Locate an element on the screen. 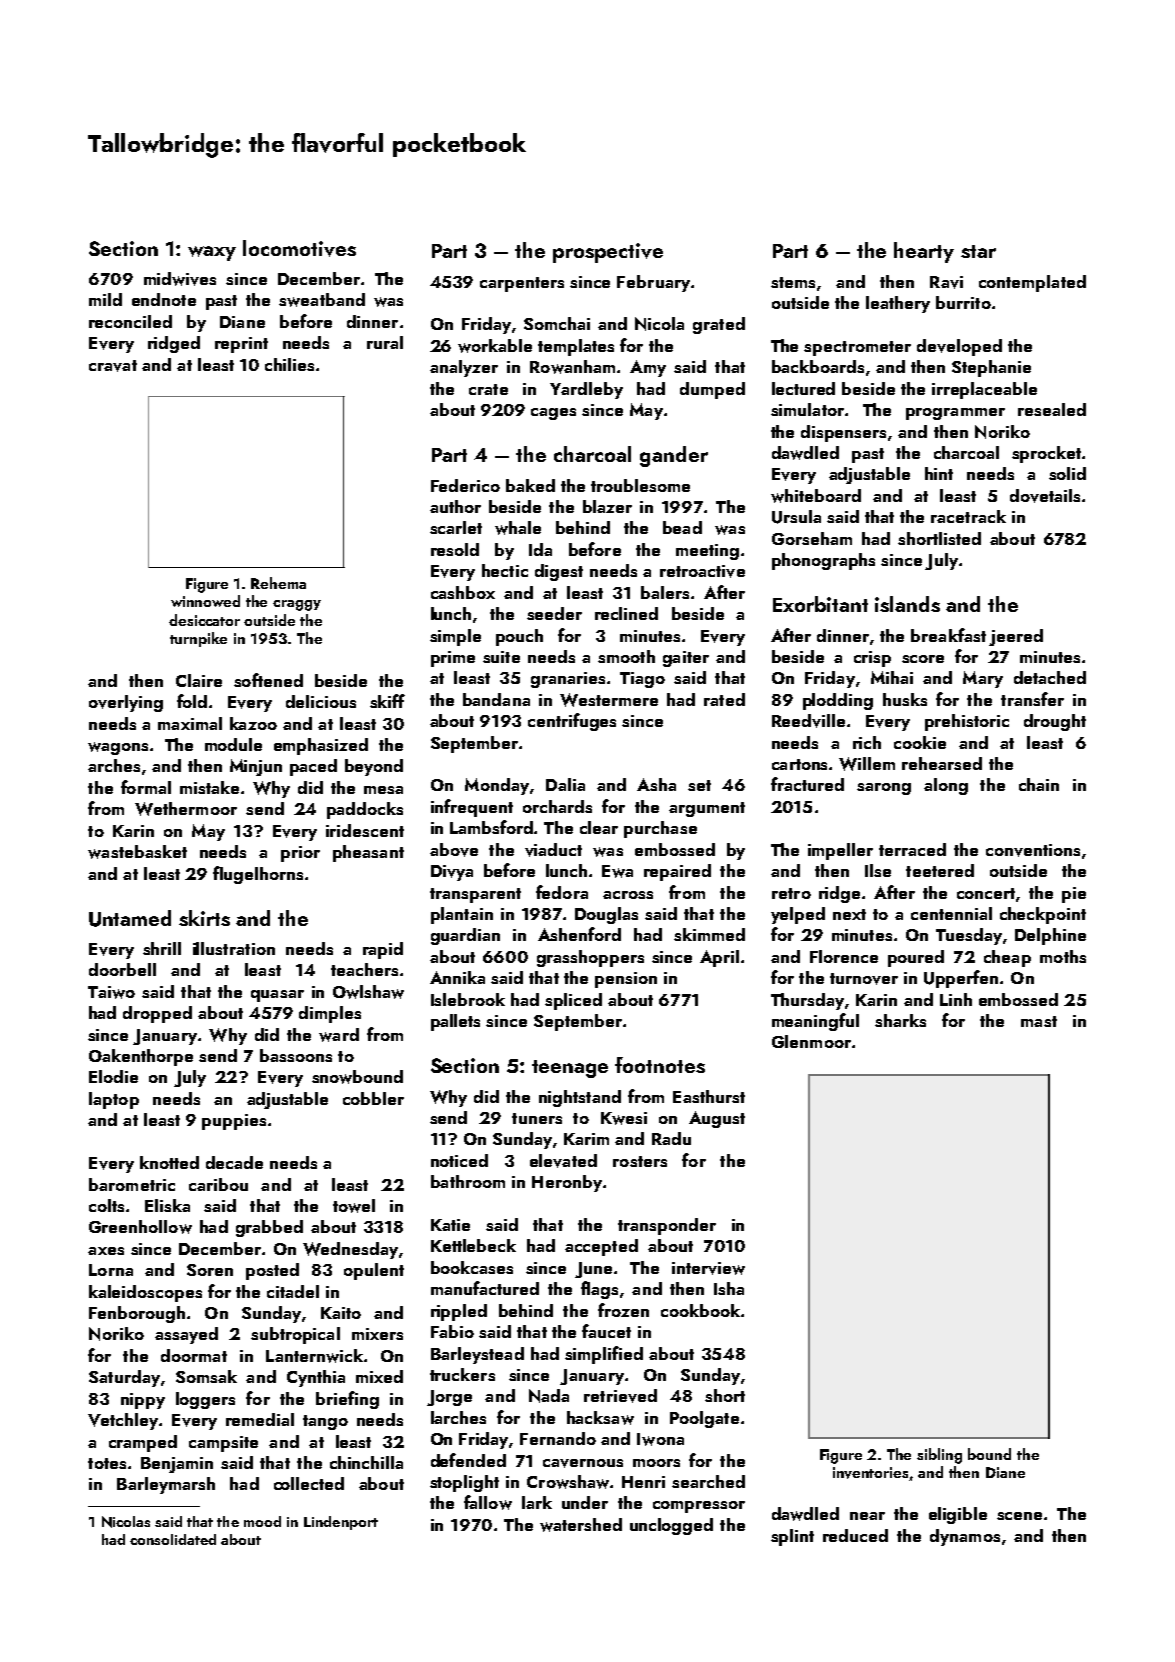 This screenshot has height=1662, width=1175. scarlet is located at coordinates (456, 527).
